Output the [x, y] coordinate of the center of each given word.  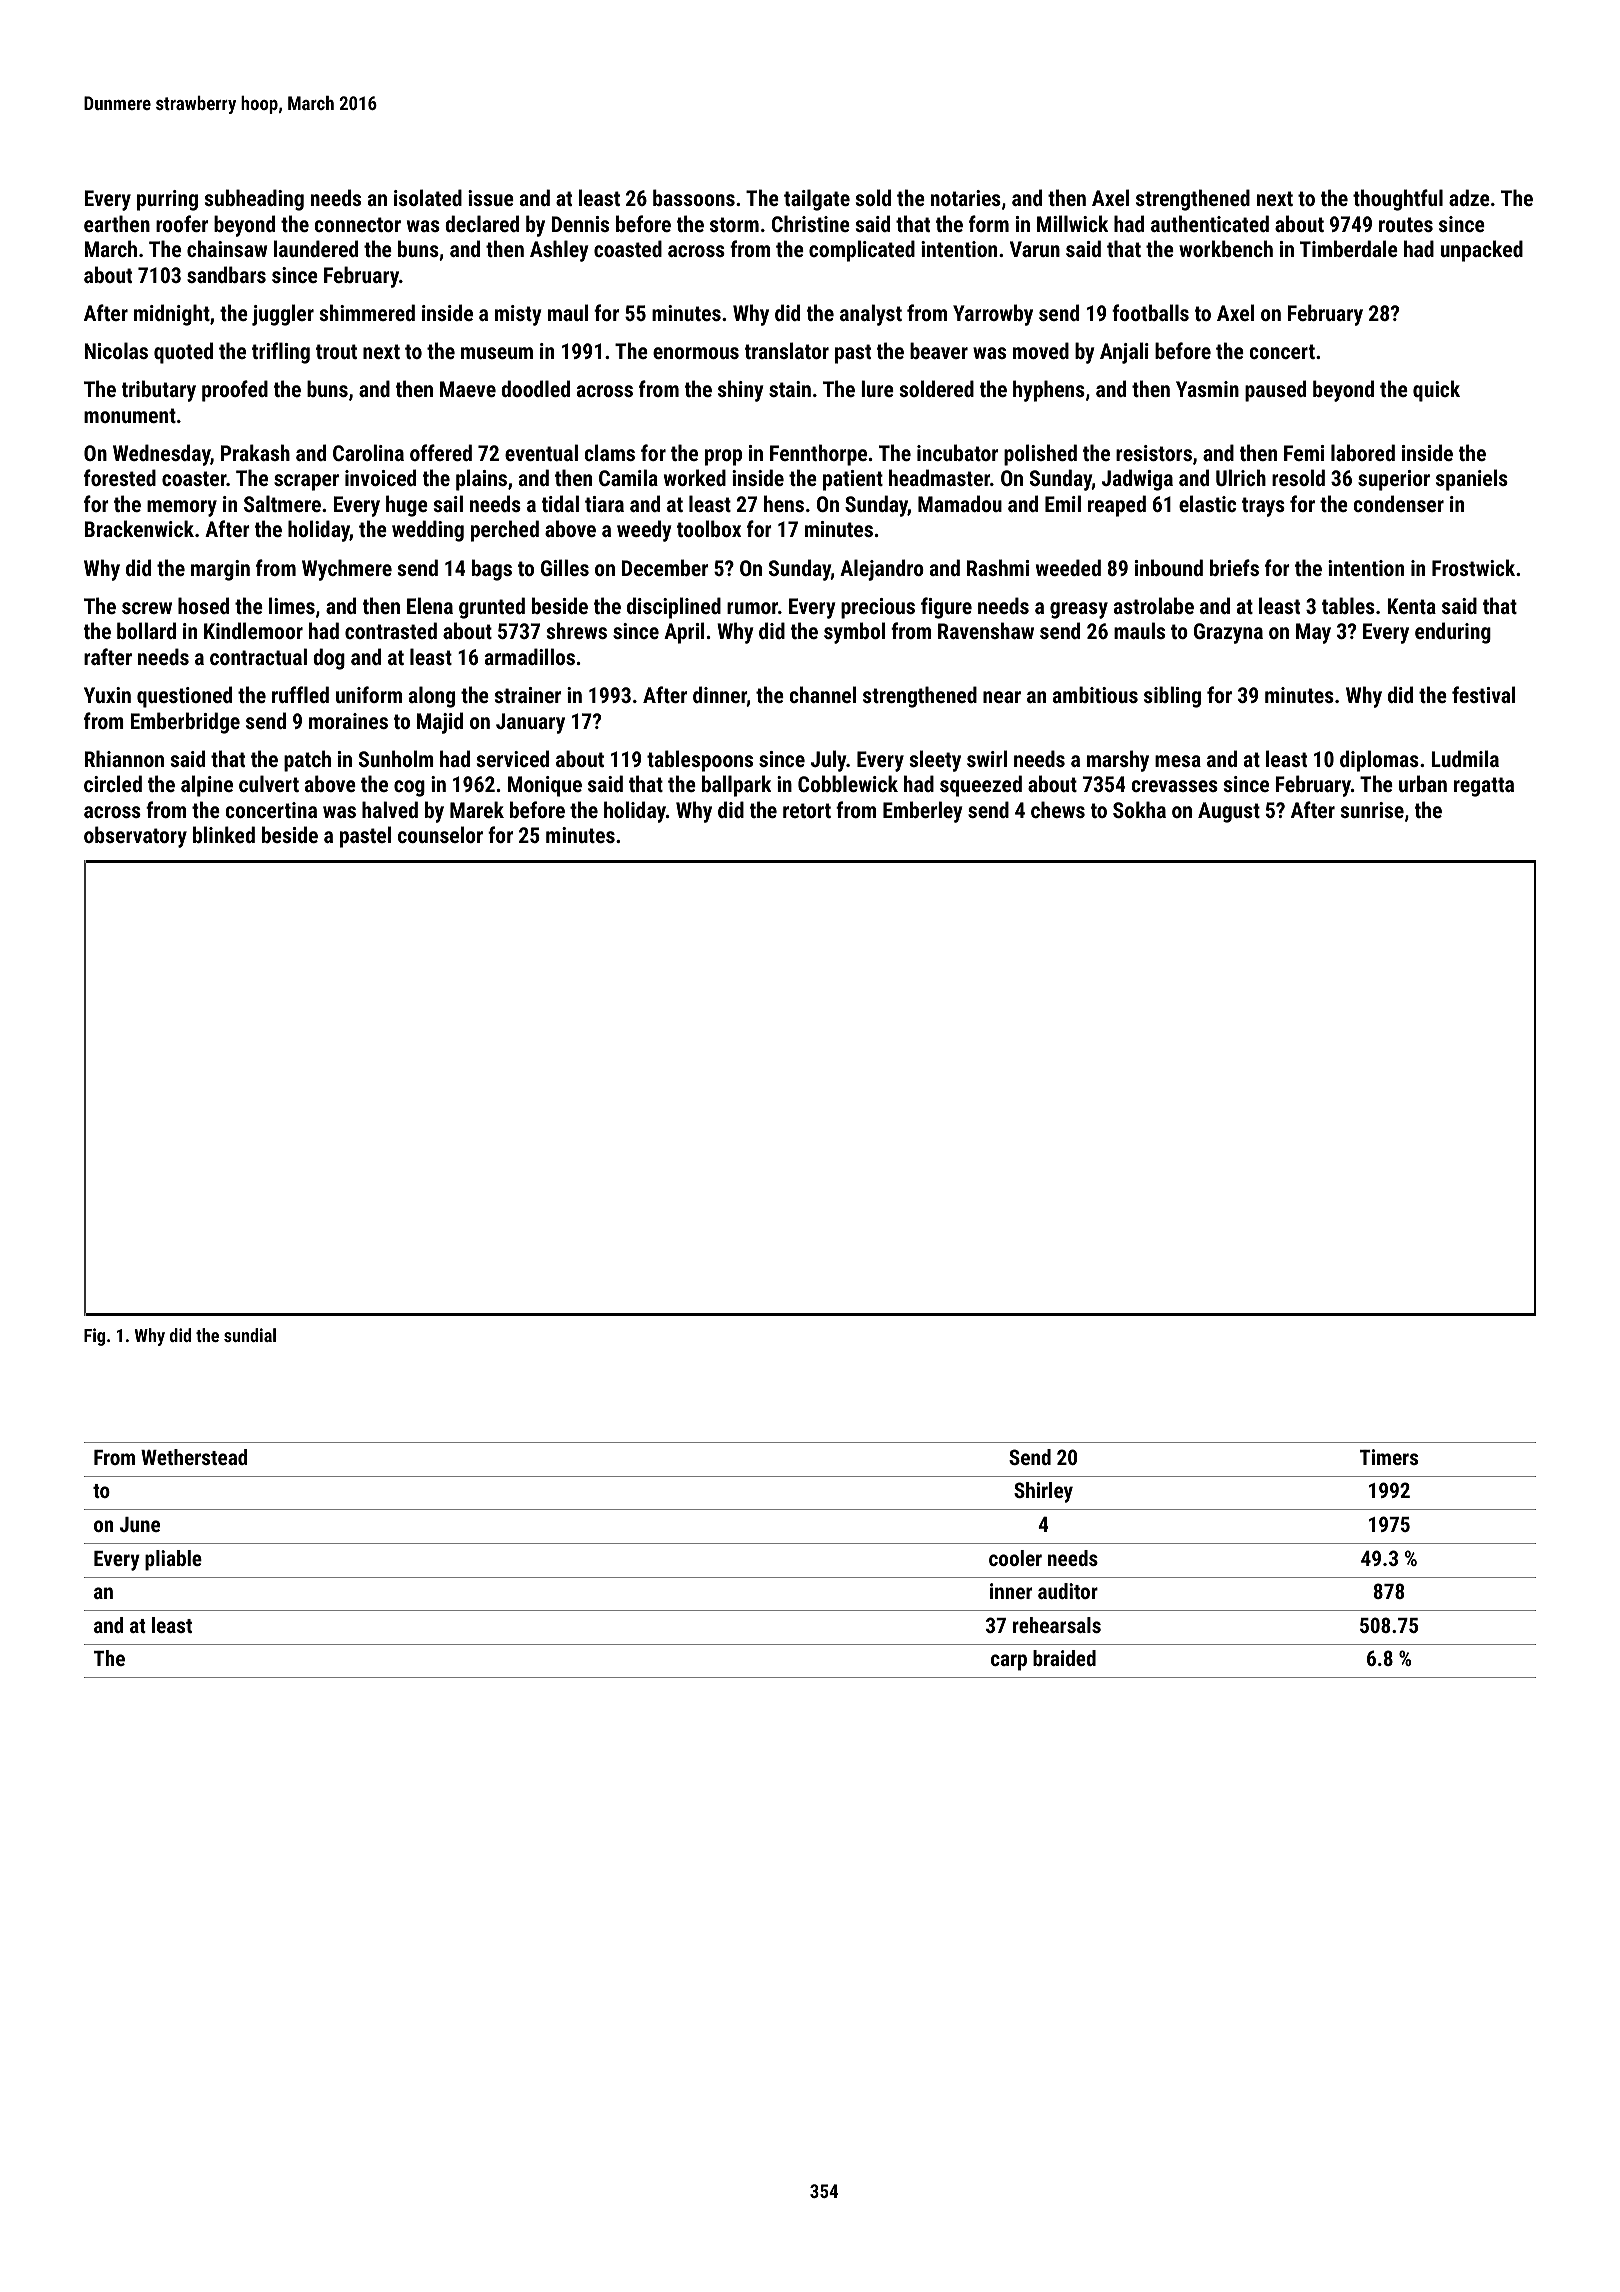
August [1229, 812]
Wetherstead [194, 1457]
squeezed [981, 786]
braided [1064, 1658]
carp [1009, 1662]
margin [220, 570]
